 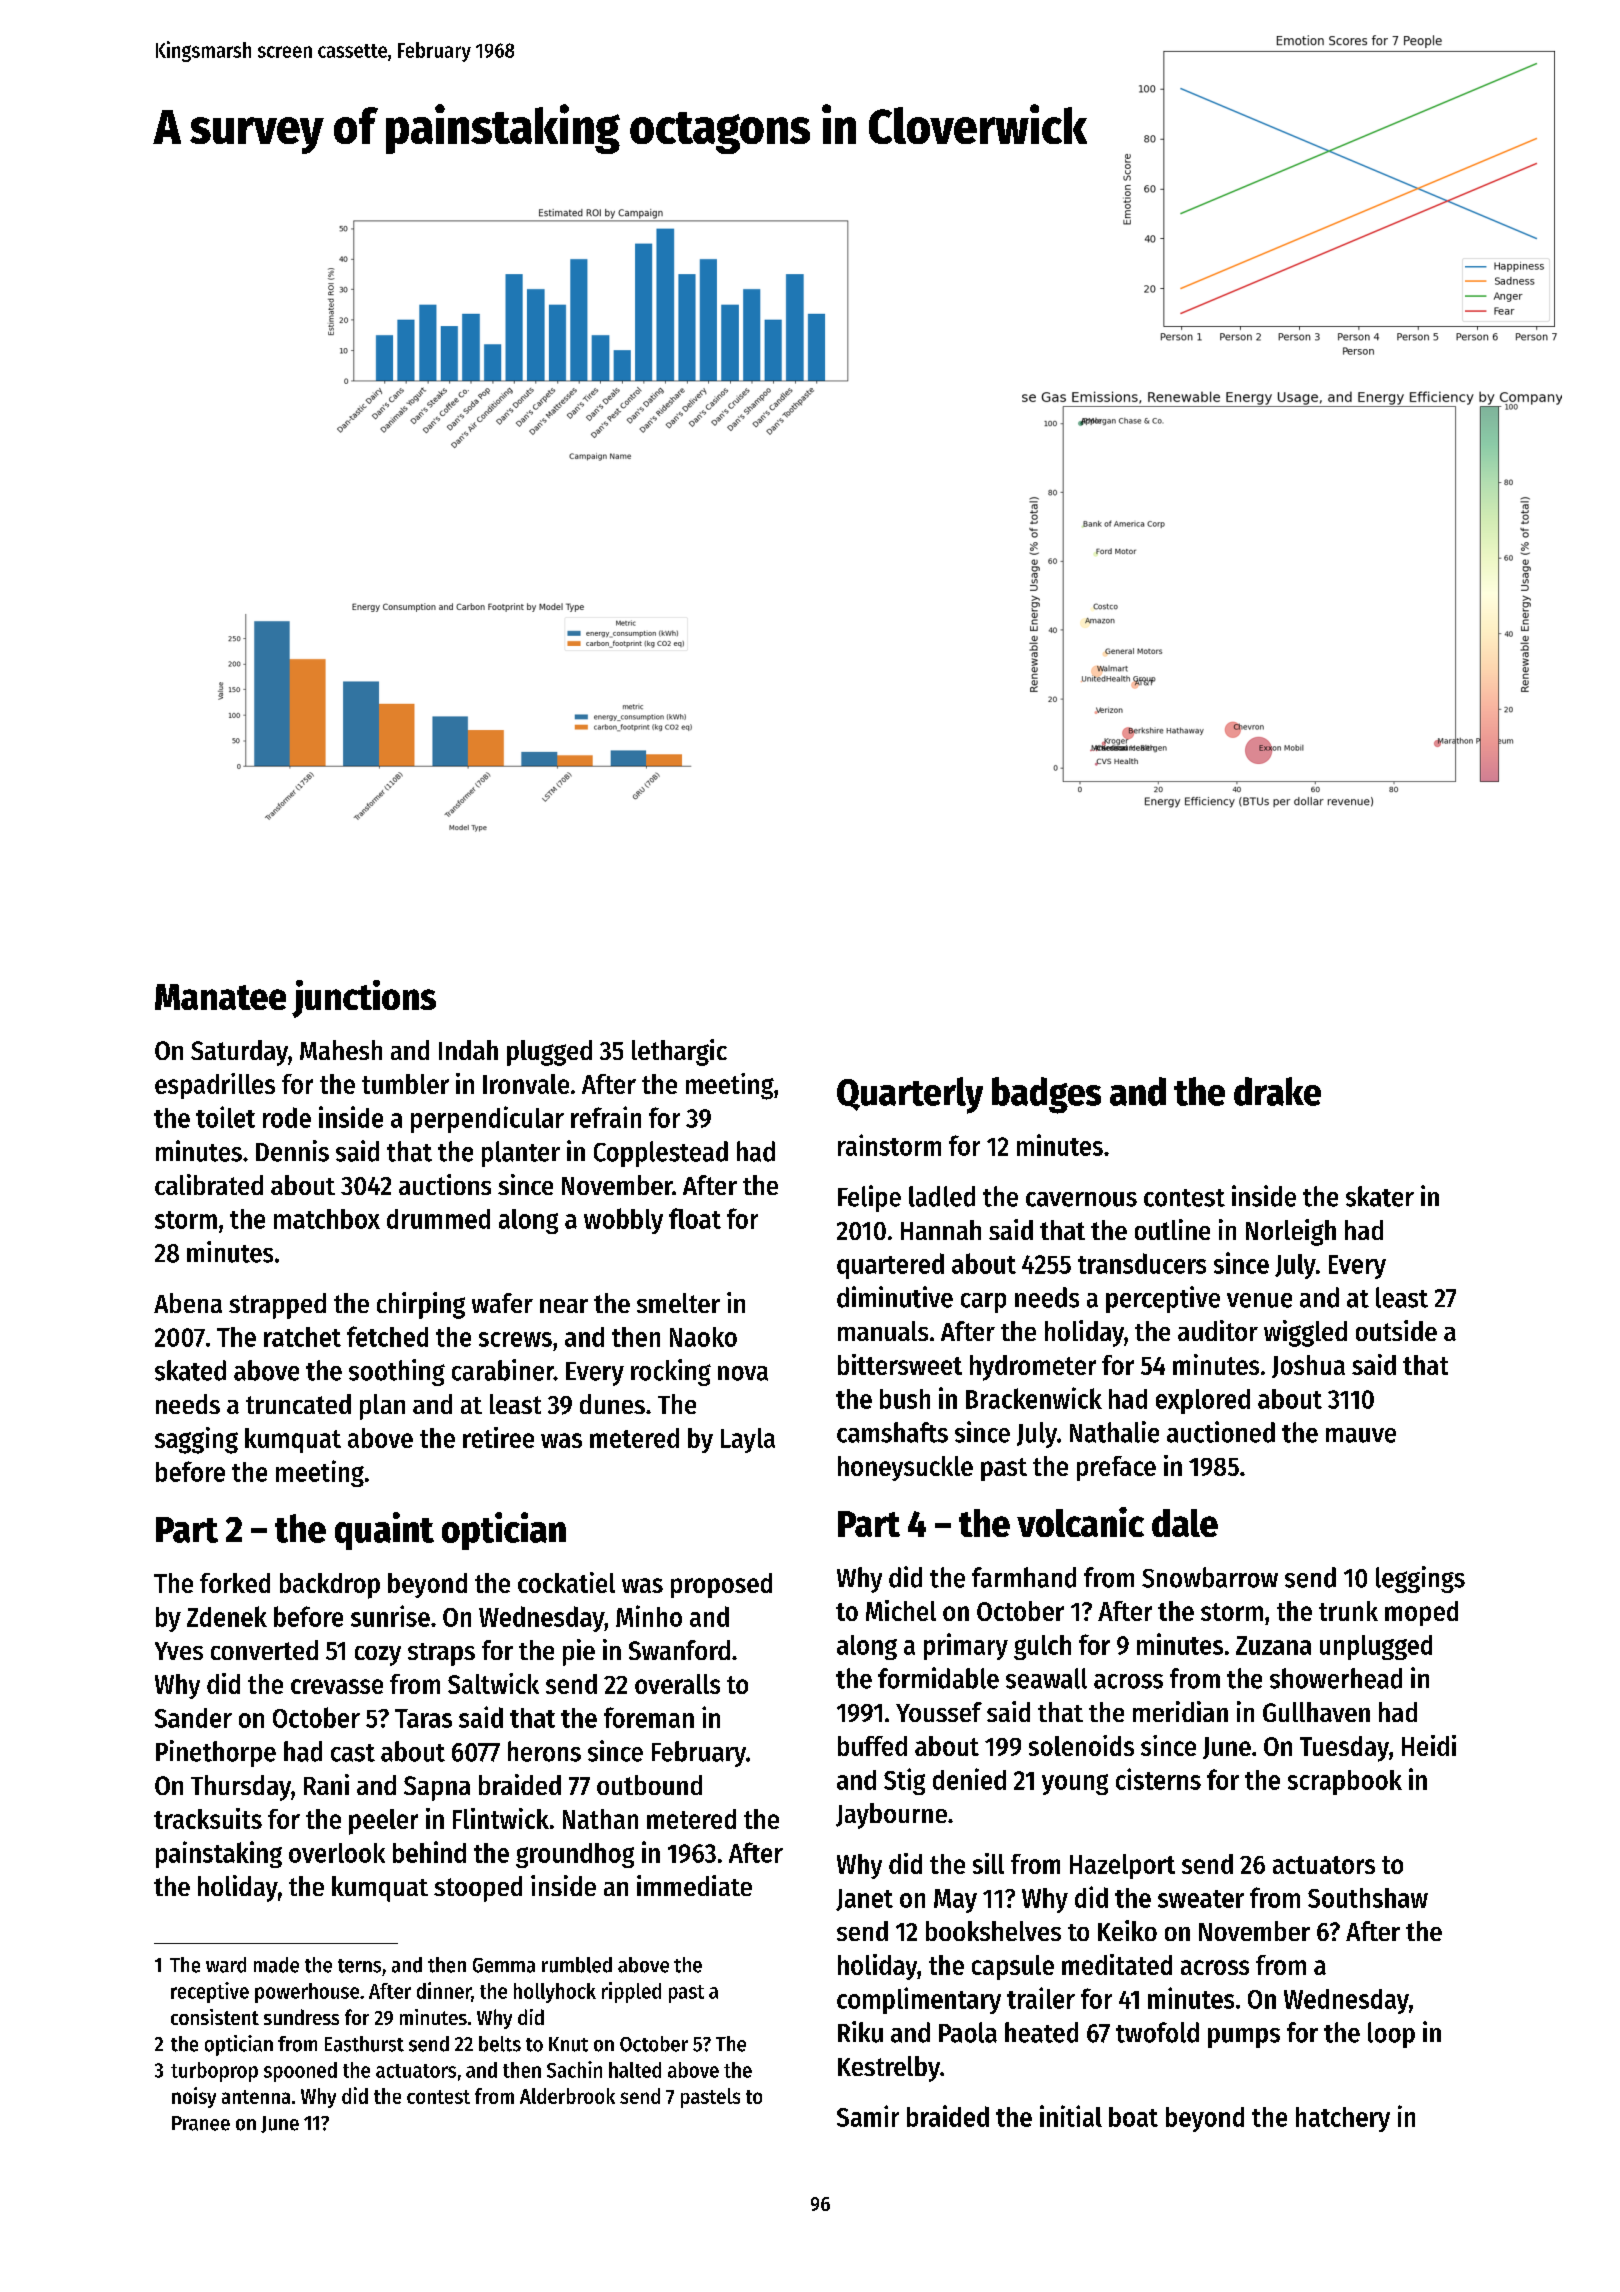 I want to click on Layla, so click(x=748, y=1440).
